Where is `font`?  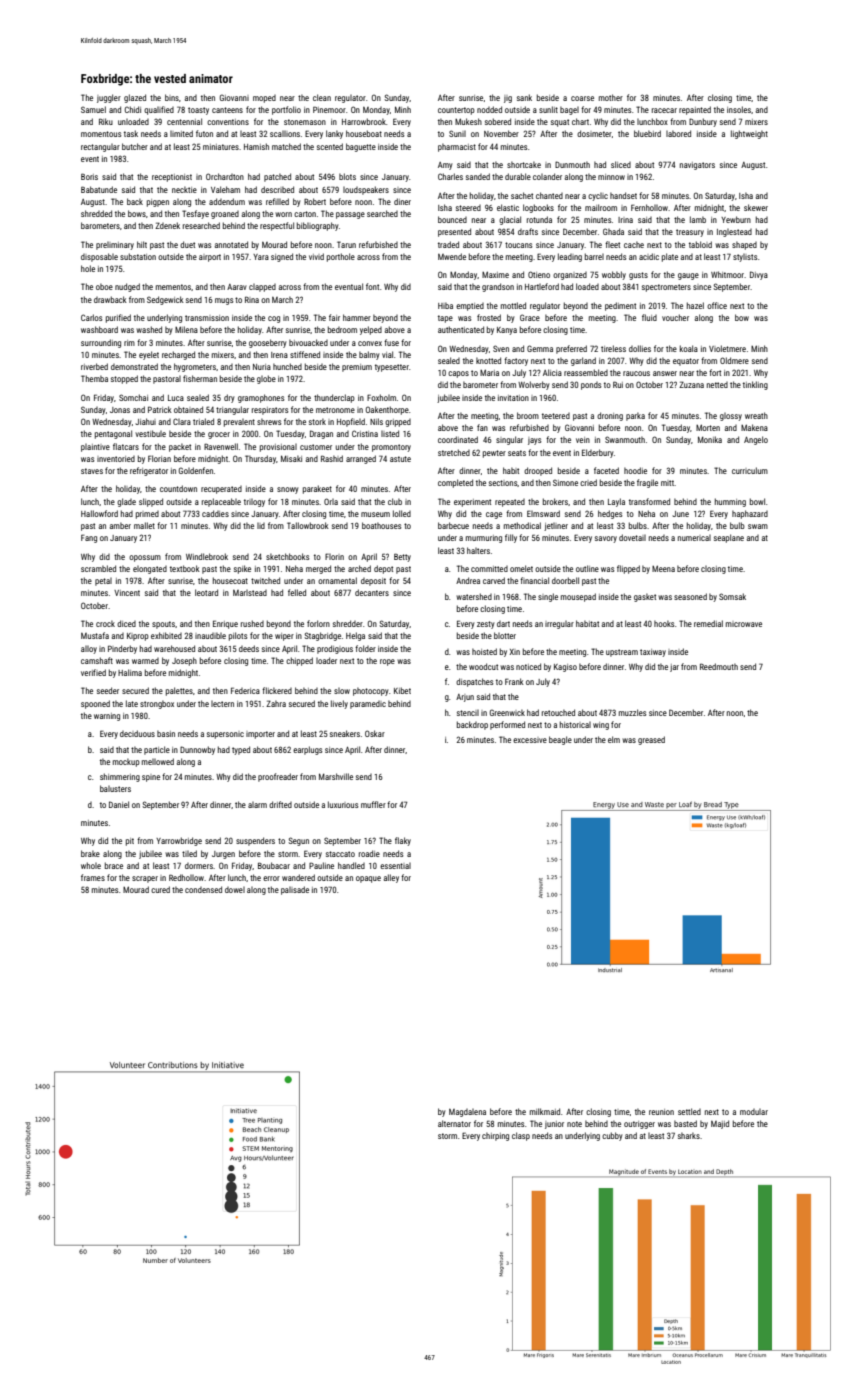
font is located at coordinates (372, 286).
